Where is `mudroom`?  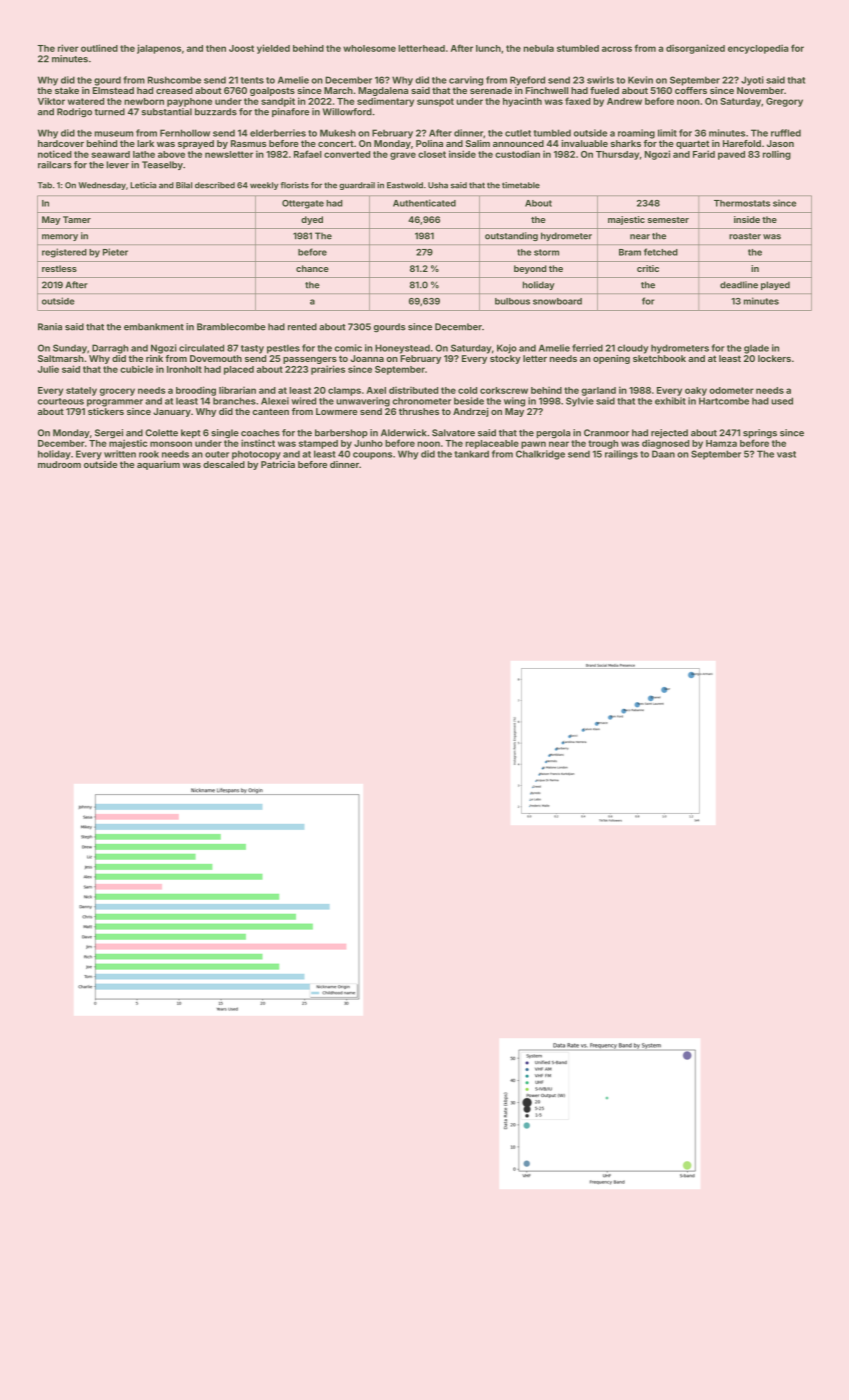
mudroom is located at coordinates (59, 464).
